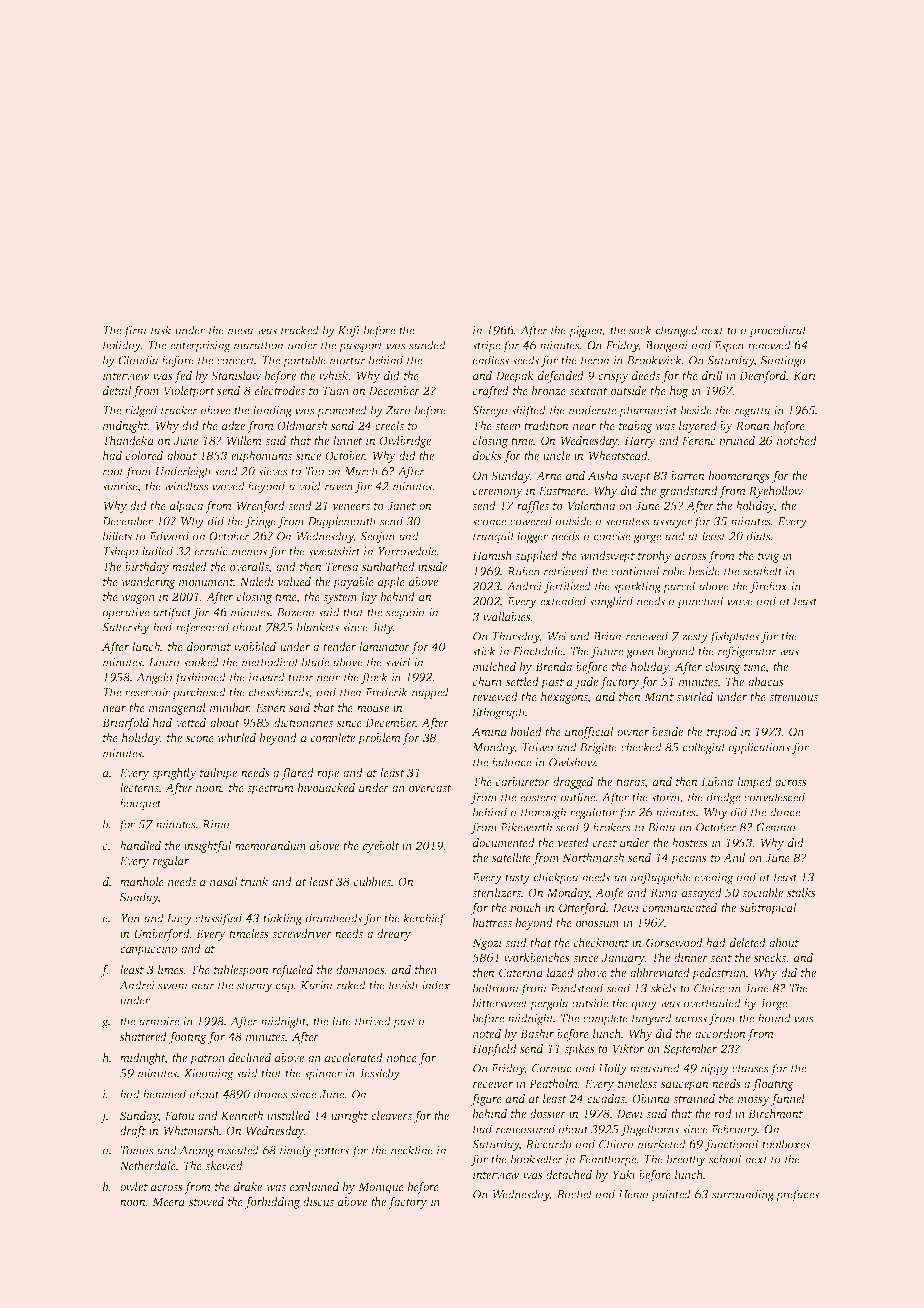 This screenshot has width=924, height=1308. I want to click on noted, so click(487, 1033).
